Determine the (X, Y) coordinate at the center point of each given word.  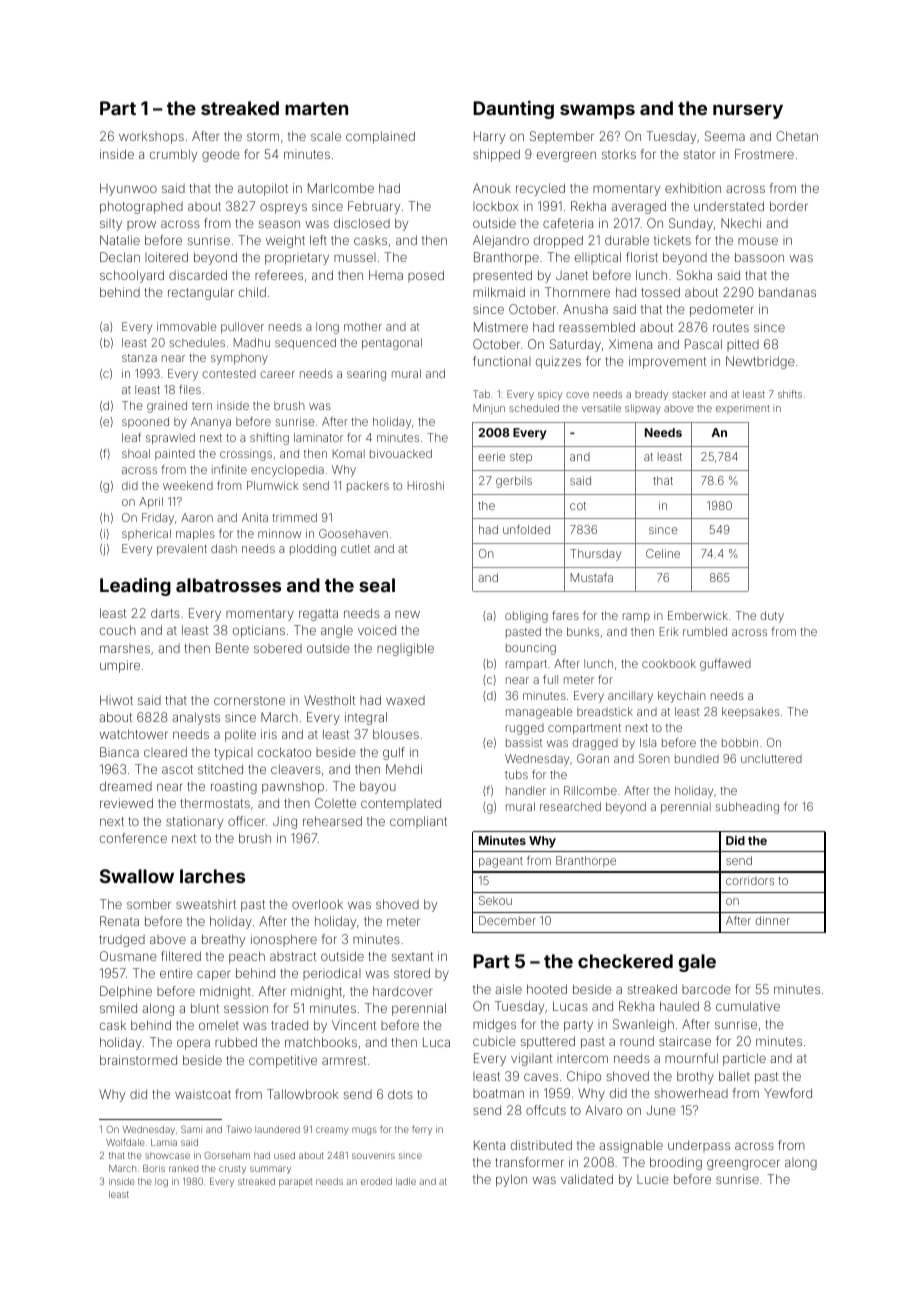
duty (772, 617)
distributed (541, 1145)
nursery (748, 111)
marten (316, 108)
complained (380, 137)
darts (165, 613)
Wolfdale (125, 1142)
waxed (405, 700)
